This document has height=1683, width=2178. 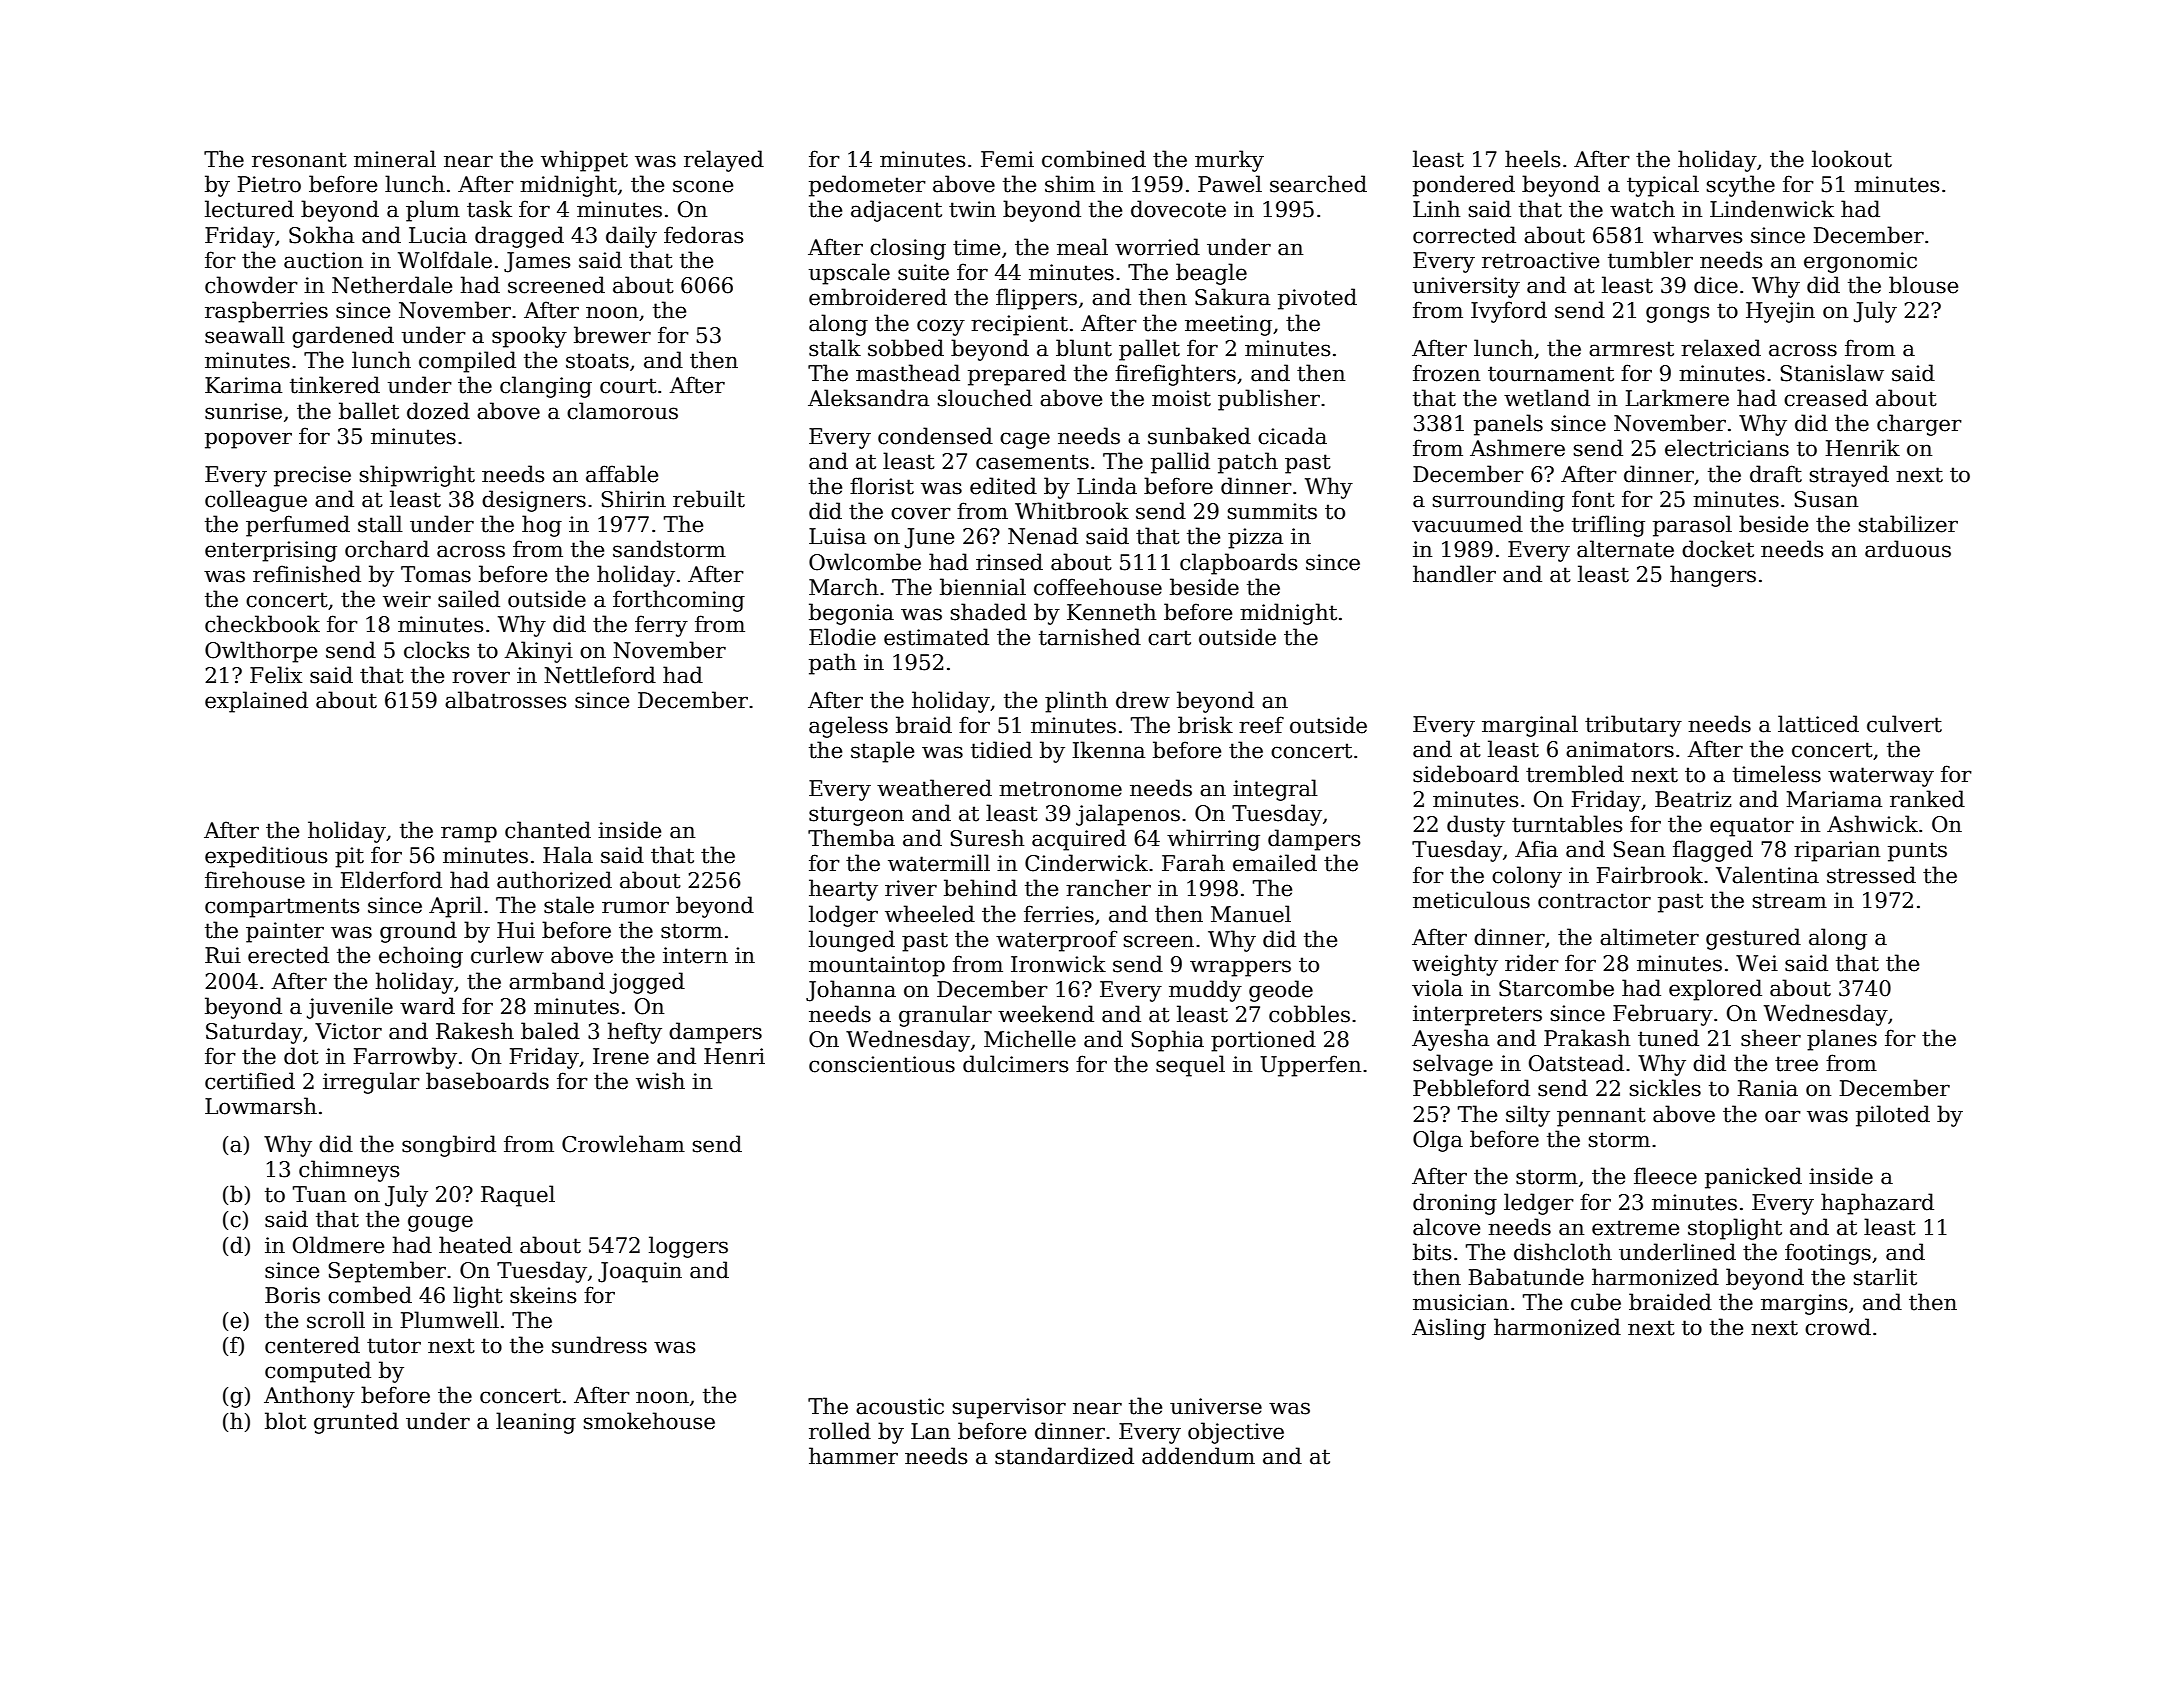 I want to click on latticed, so click(x=1818, y=724).
